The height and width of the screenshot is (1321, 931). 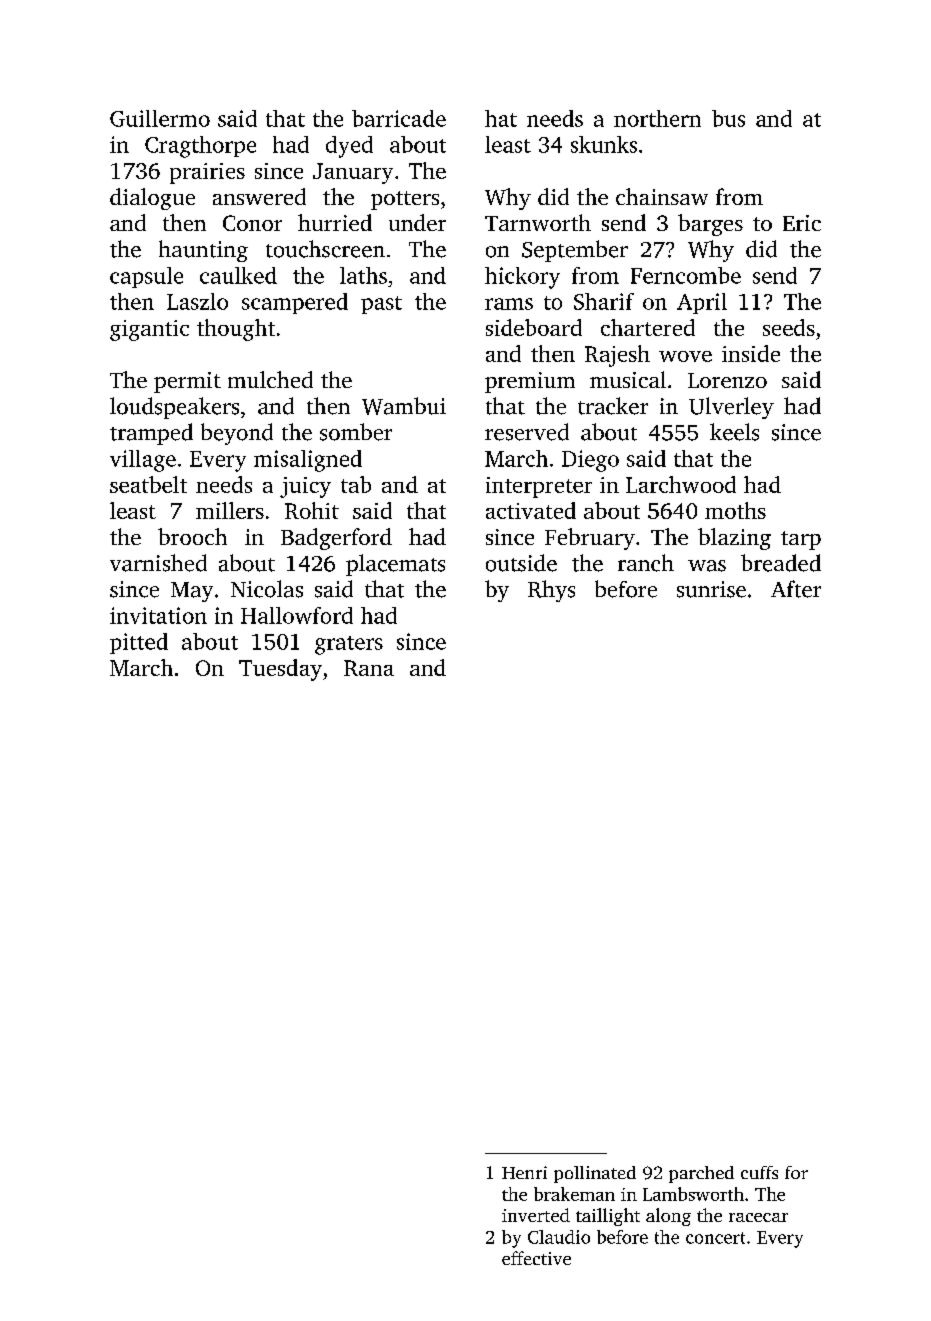 What do you see at coordinates (796, 589) in the screenshot?
I see `After` at bounding box center [796, 589].
